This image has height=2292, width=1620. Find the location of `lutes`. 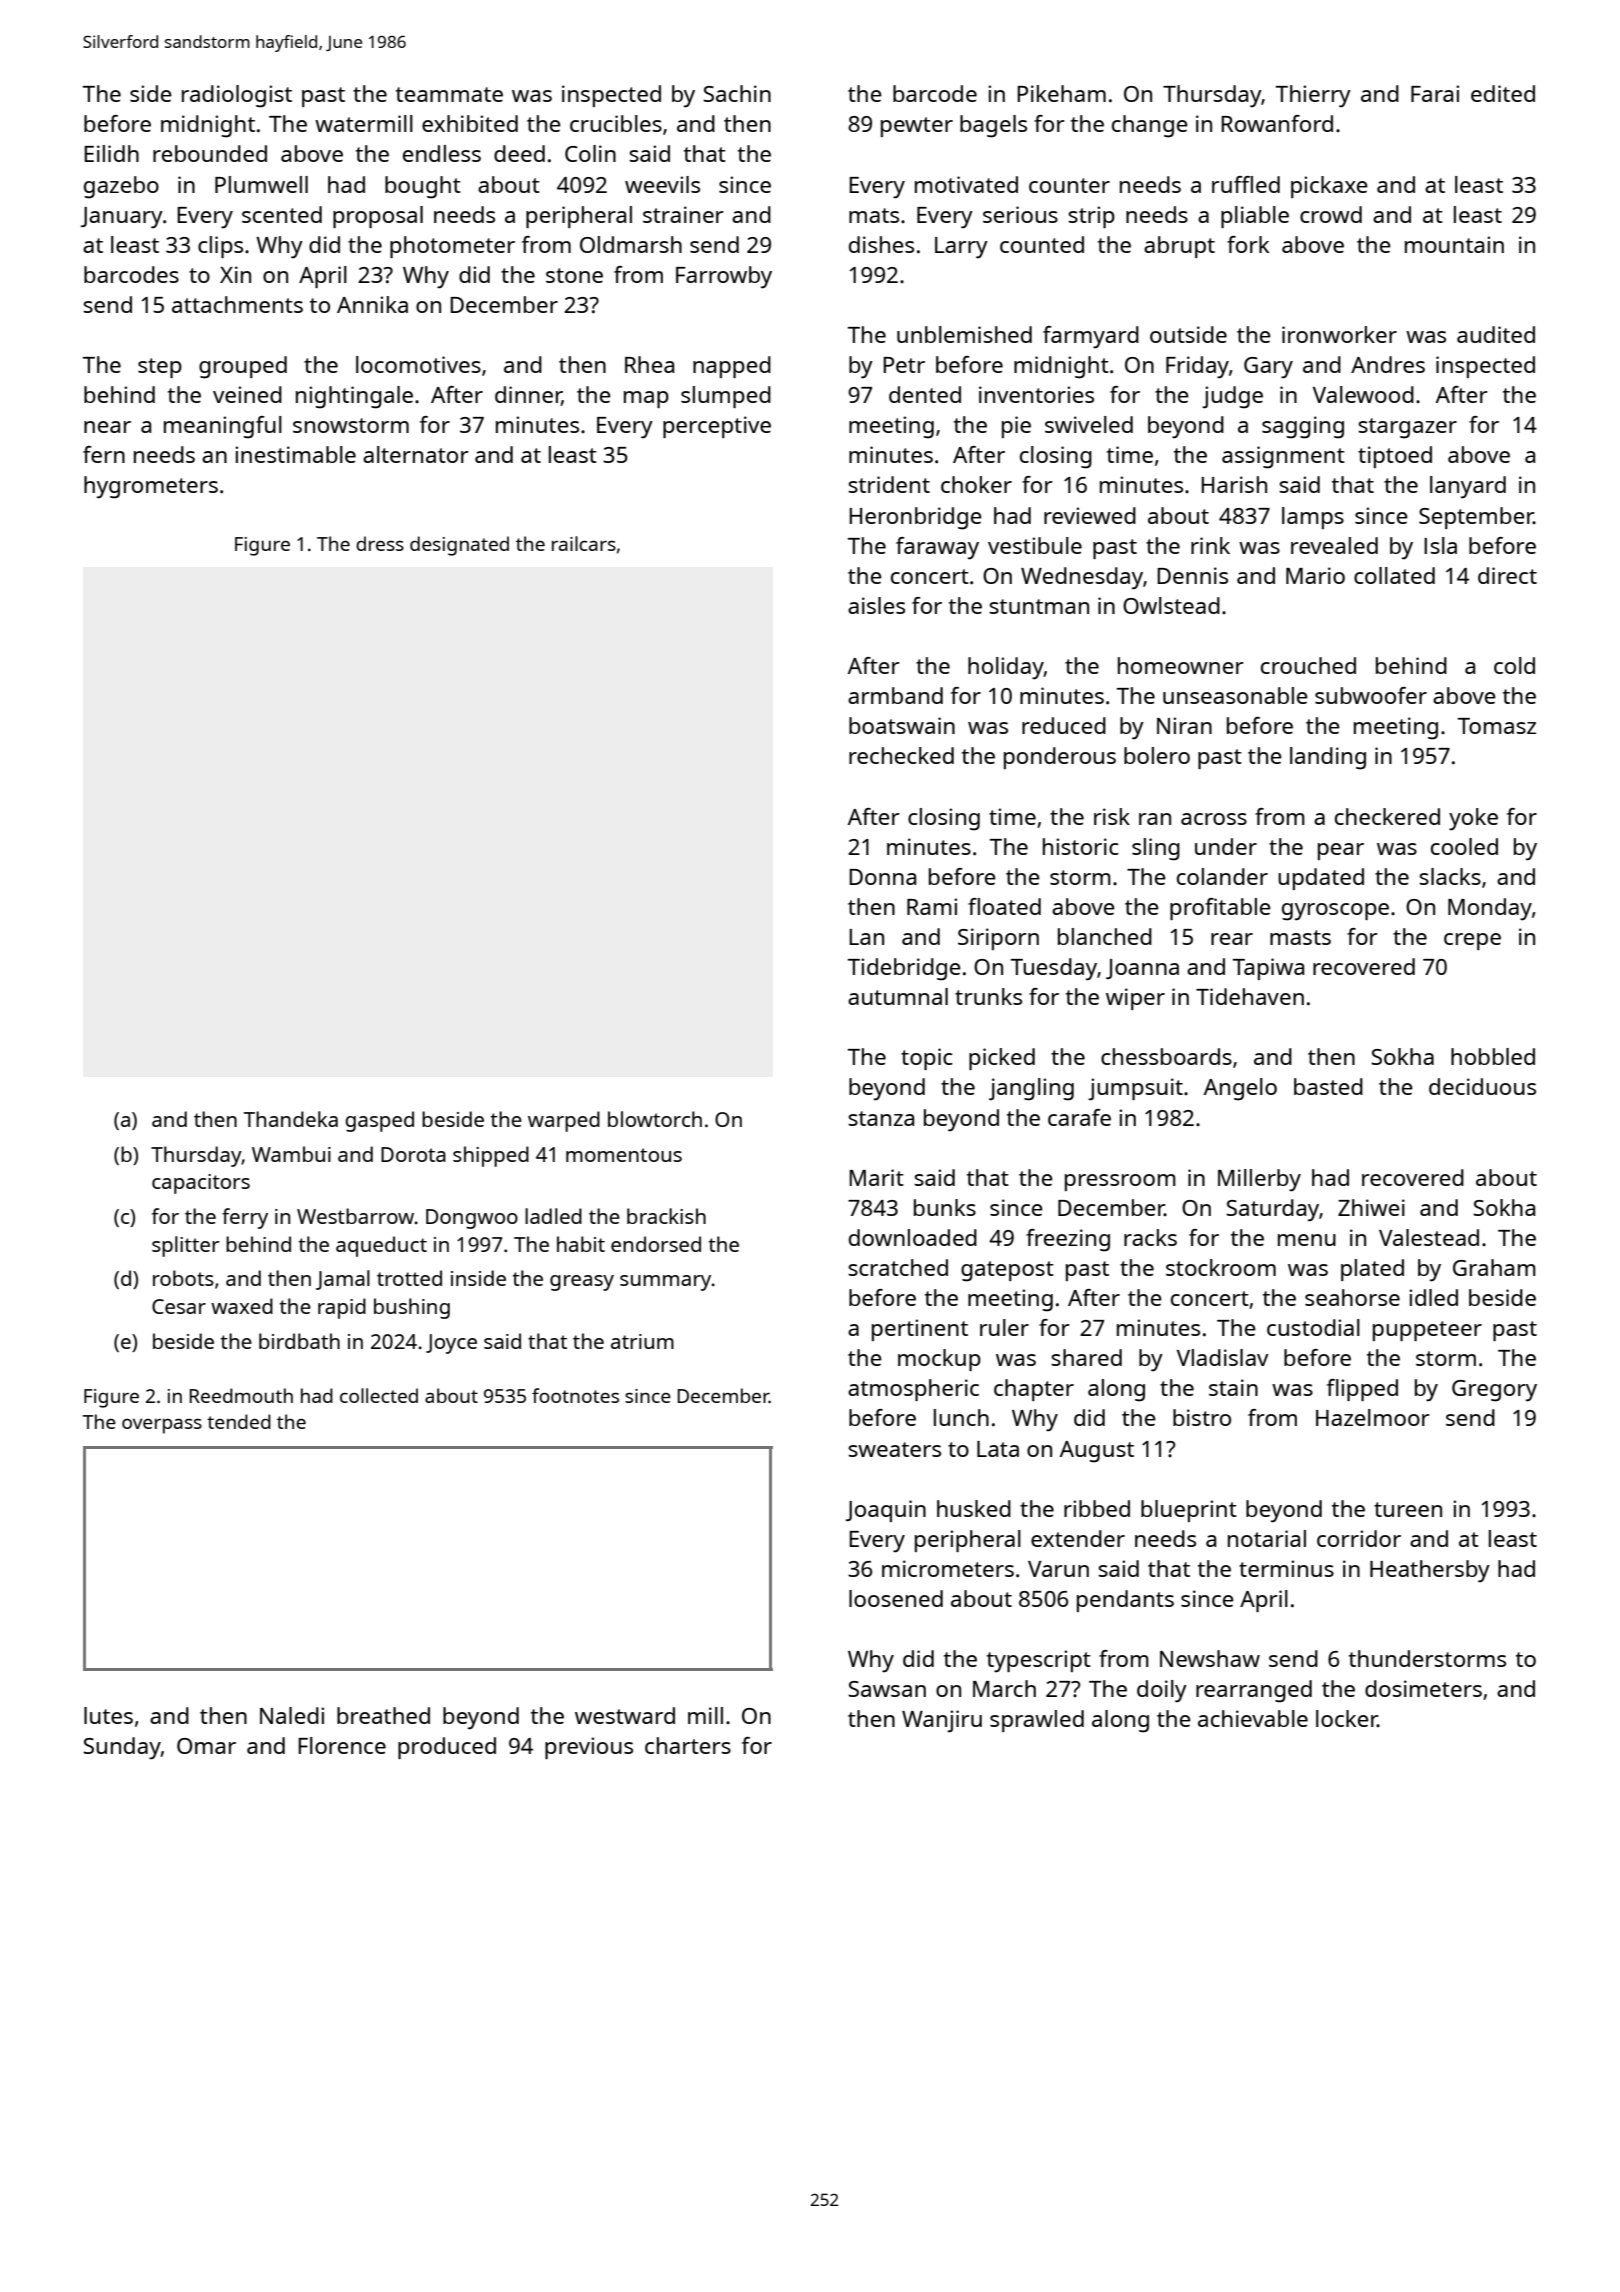

lutes is located at coordinates (108, 1715).
